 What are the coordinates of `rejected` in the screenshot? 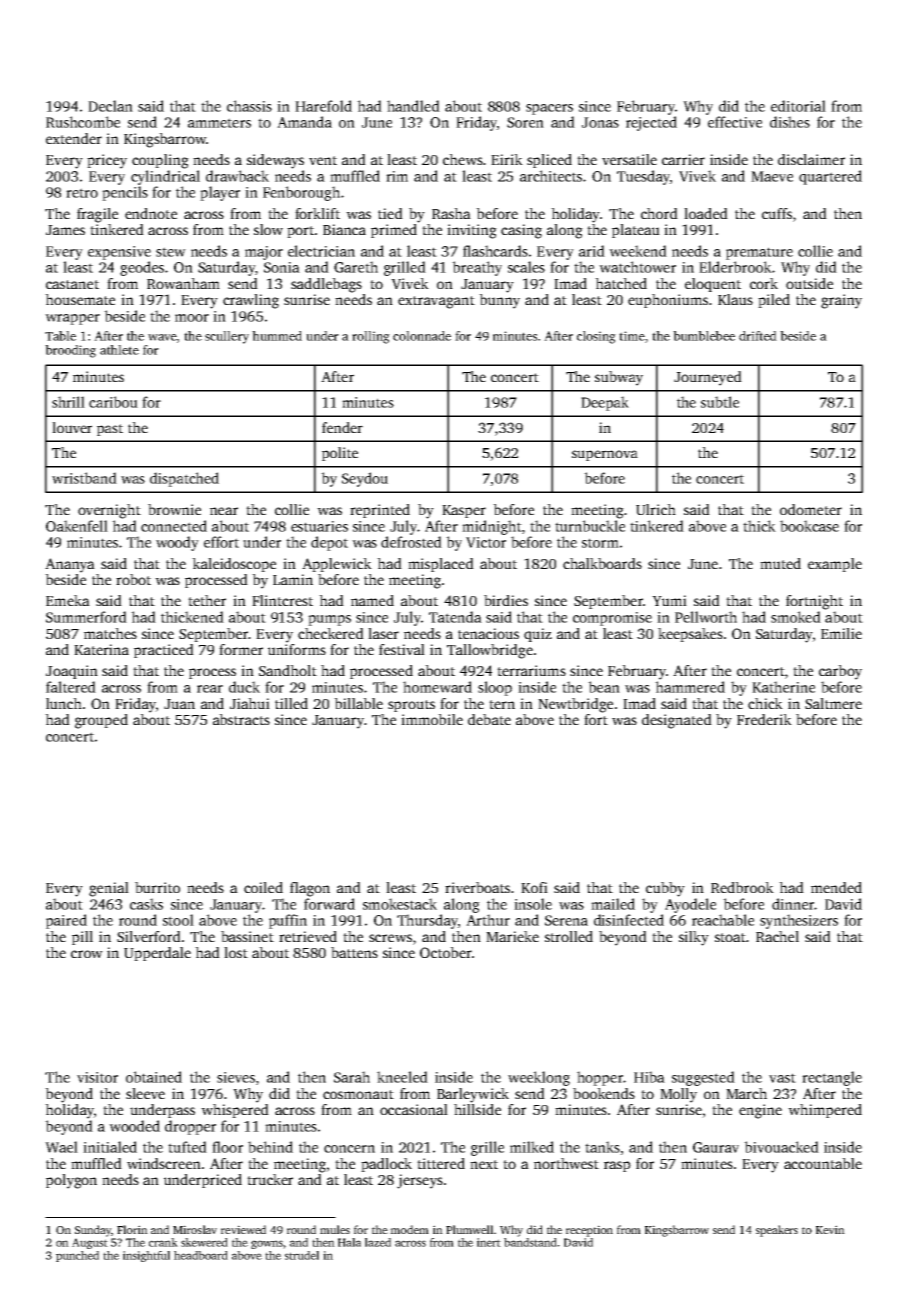 It's located at (651, 123).
